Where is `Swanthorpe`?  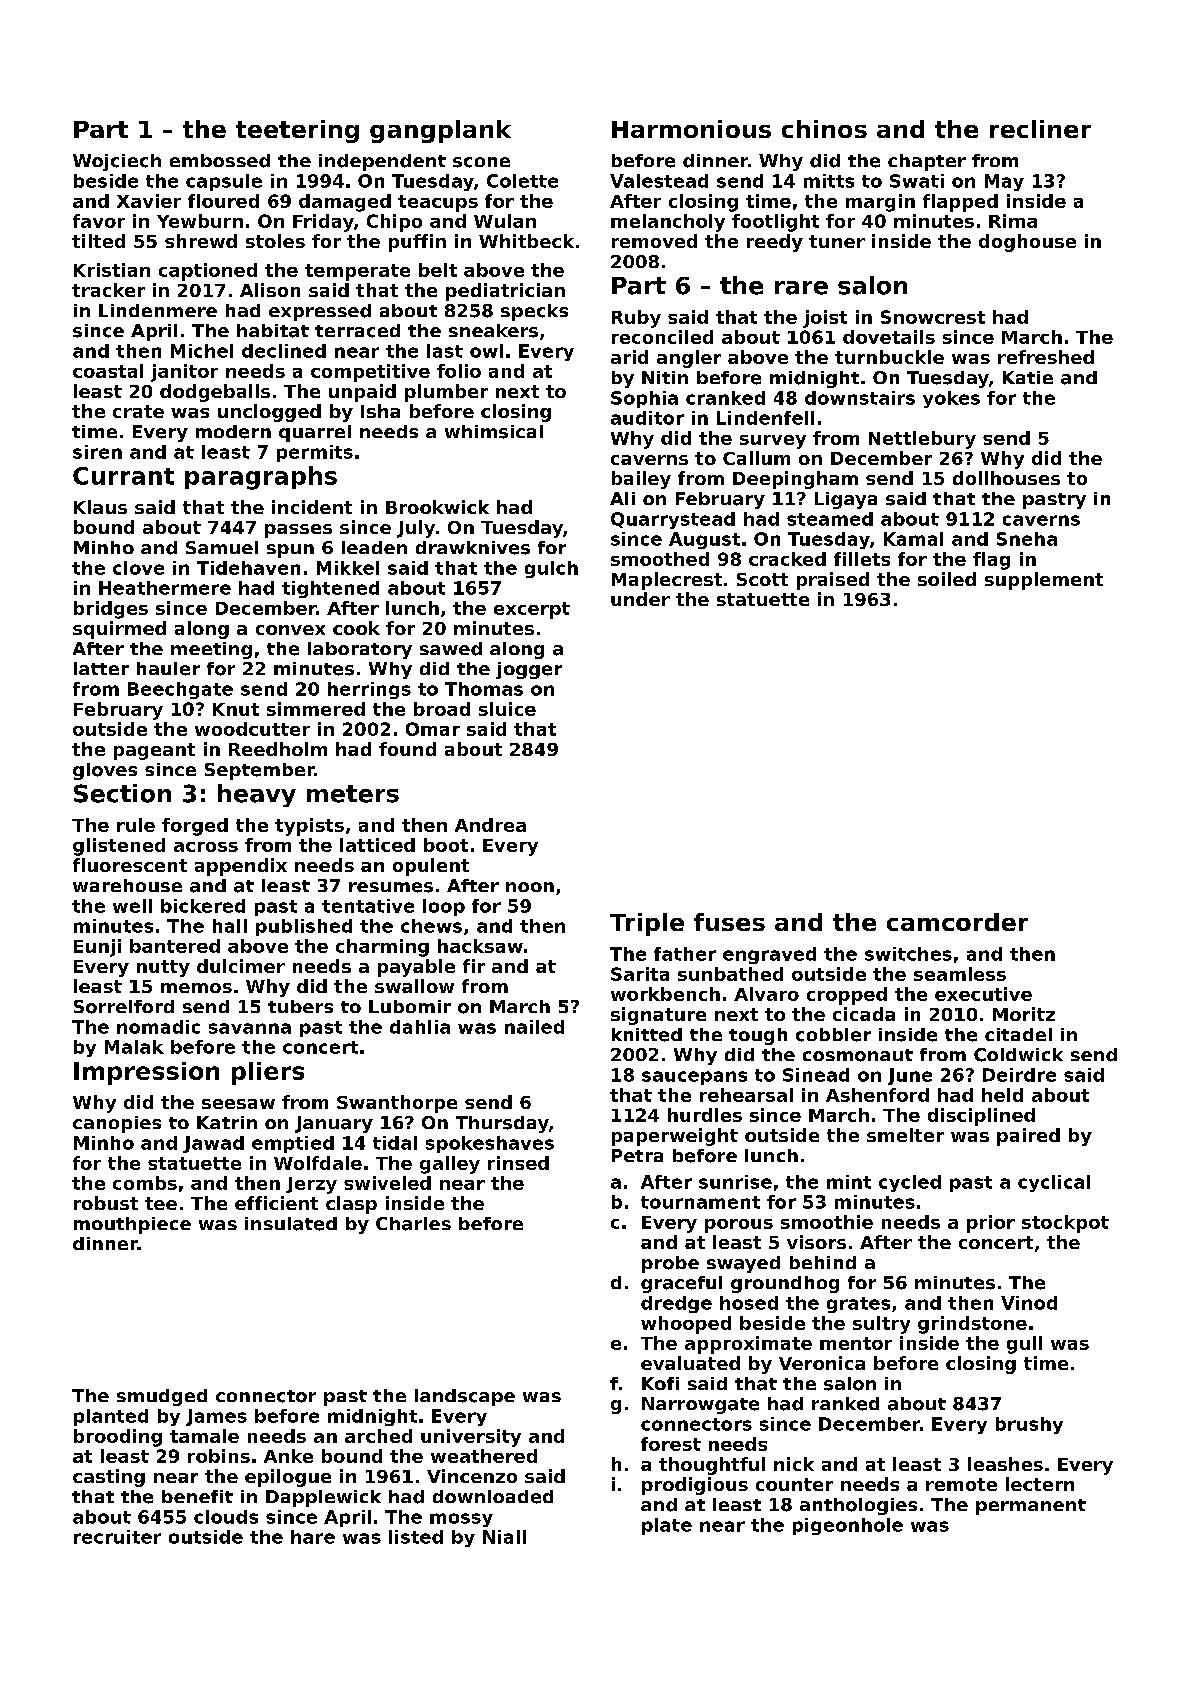
Swanthorpe is located at coordinates (397, 1104).
